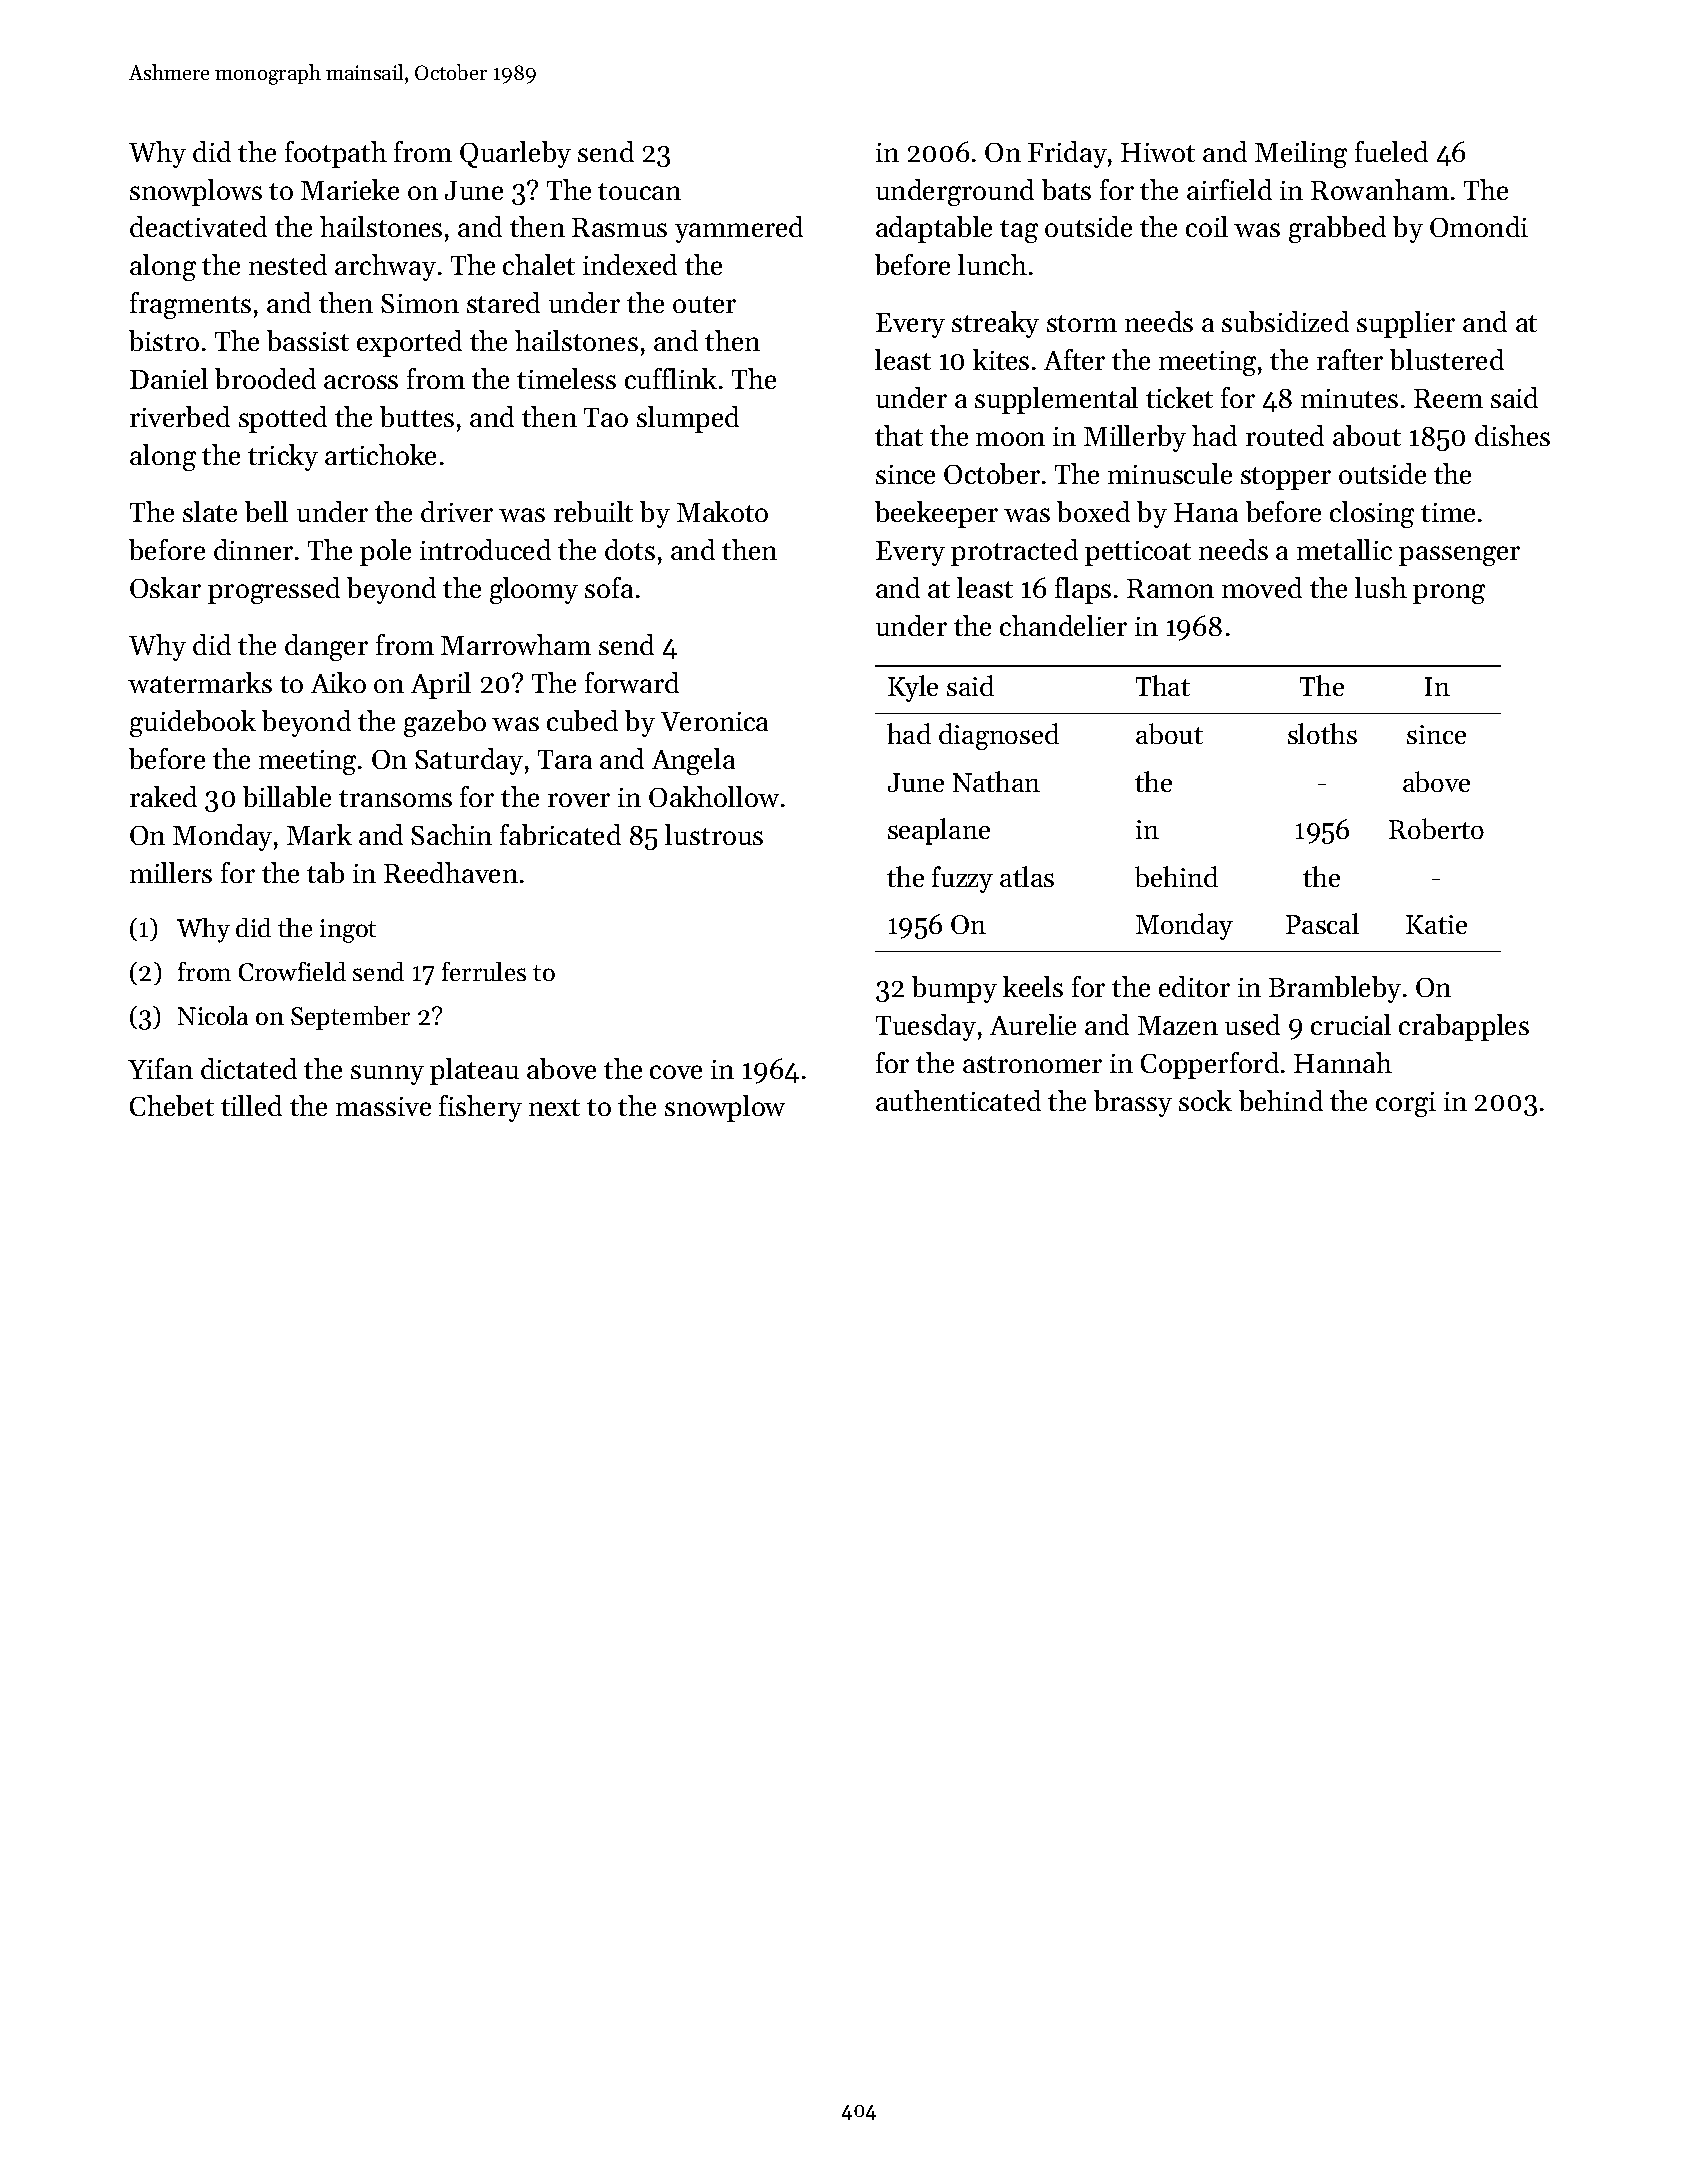 The width and height of the image is (1683, 2178). What do you see at coordinates (1194, 986) in the image?
I see `editor` at bounding box center [1194, 986].
